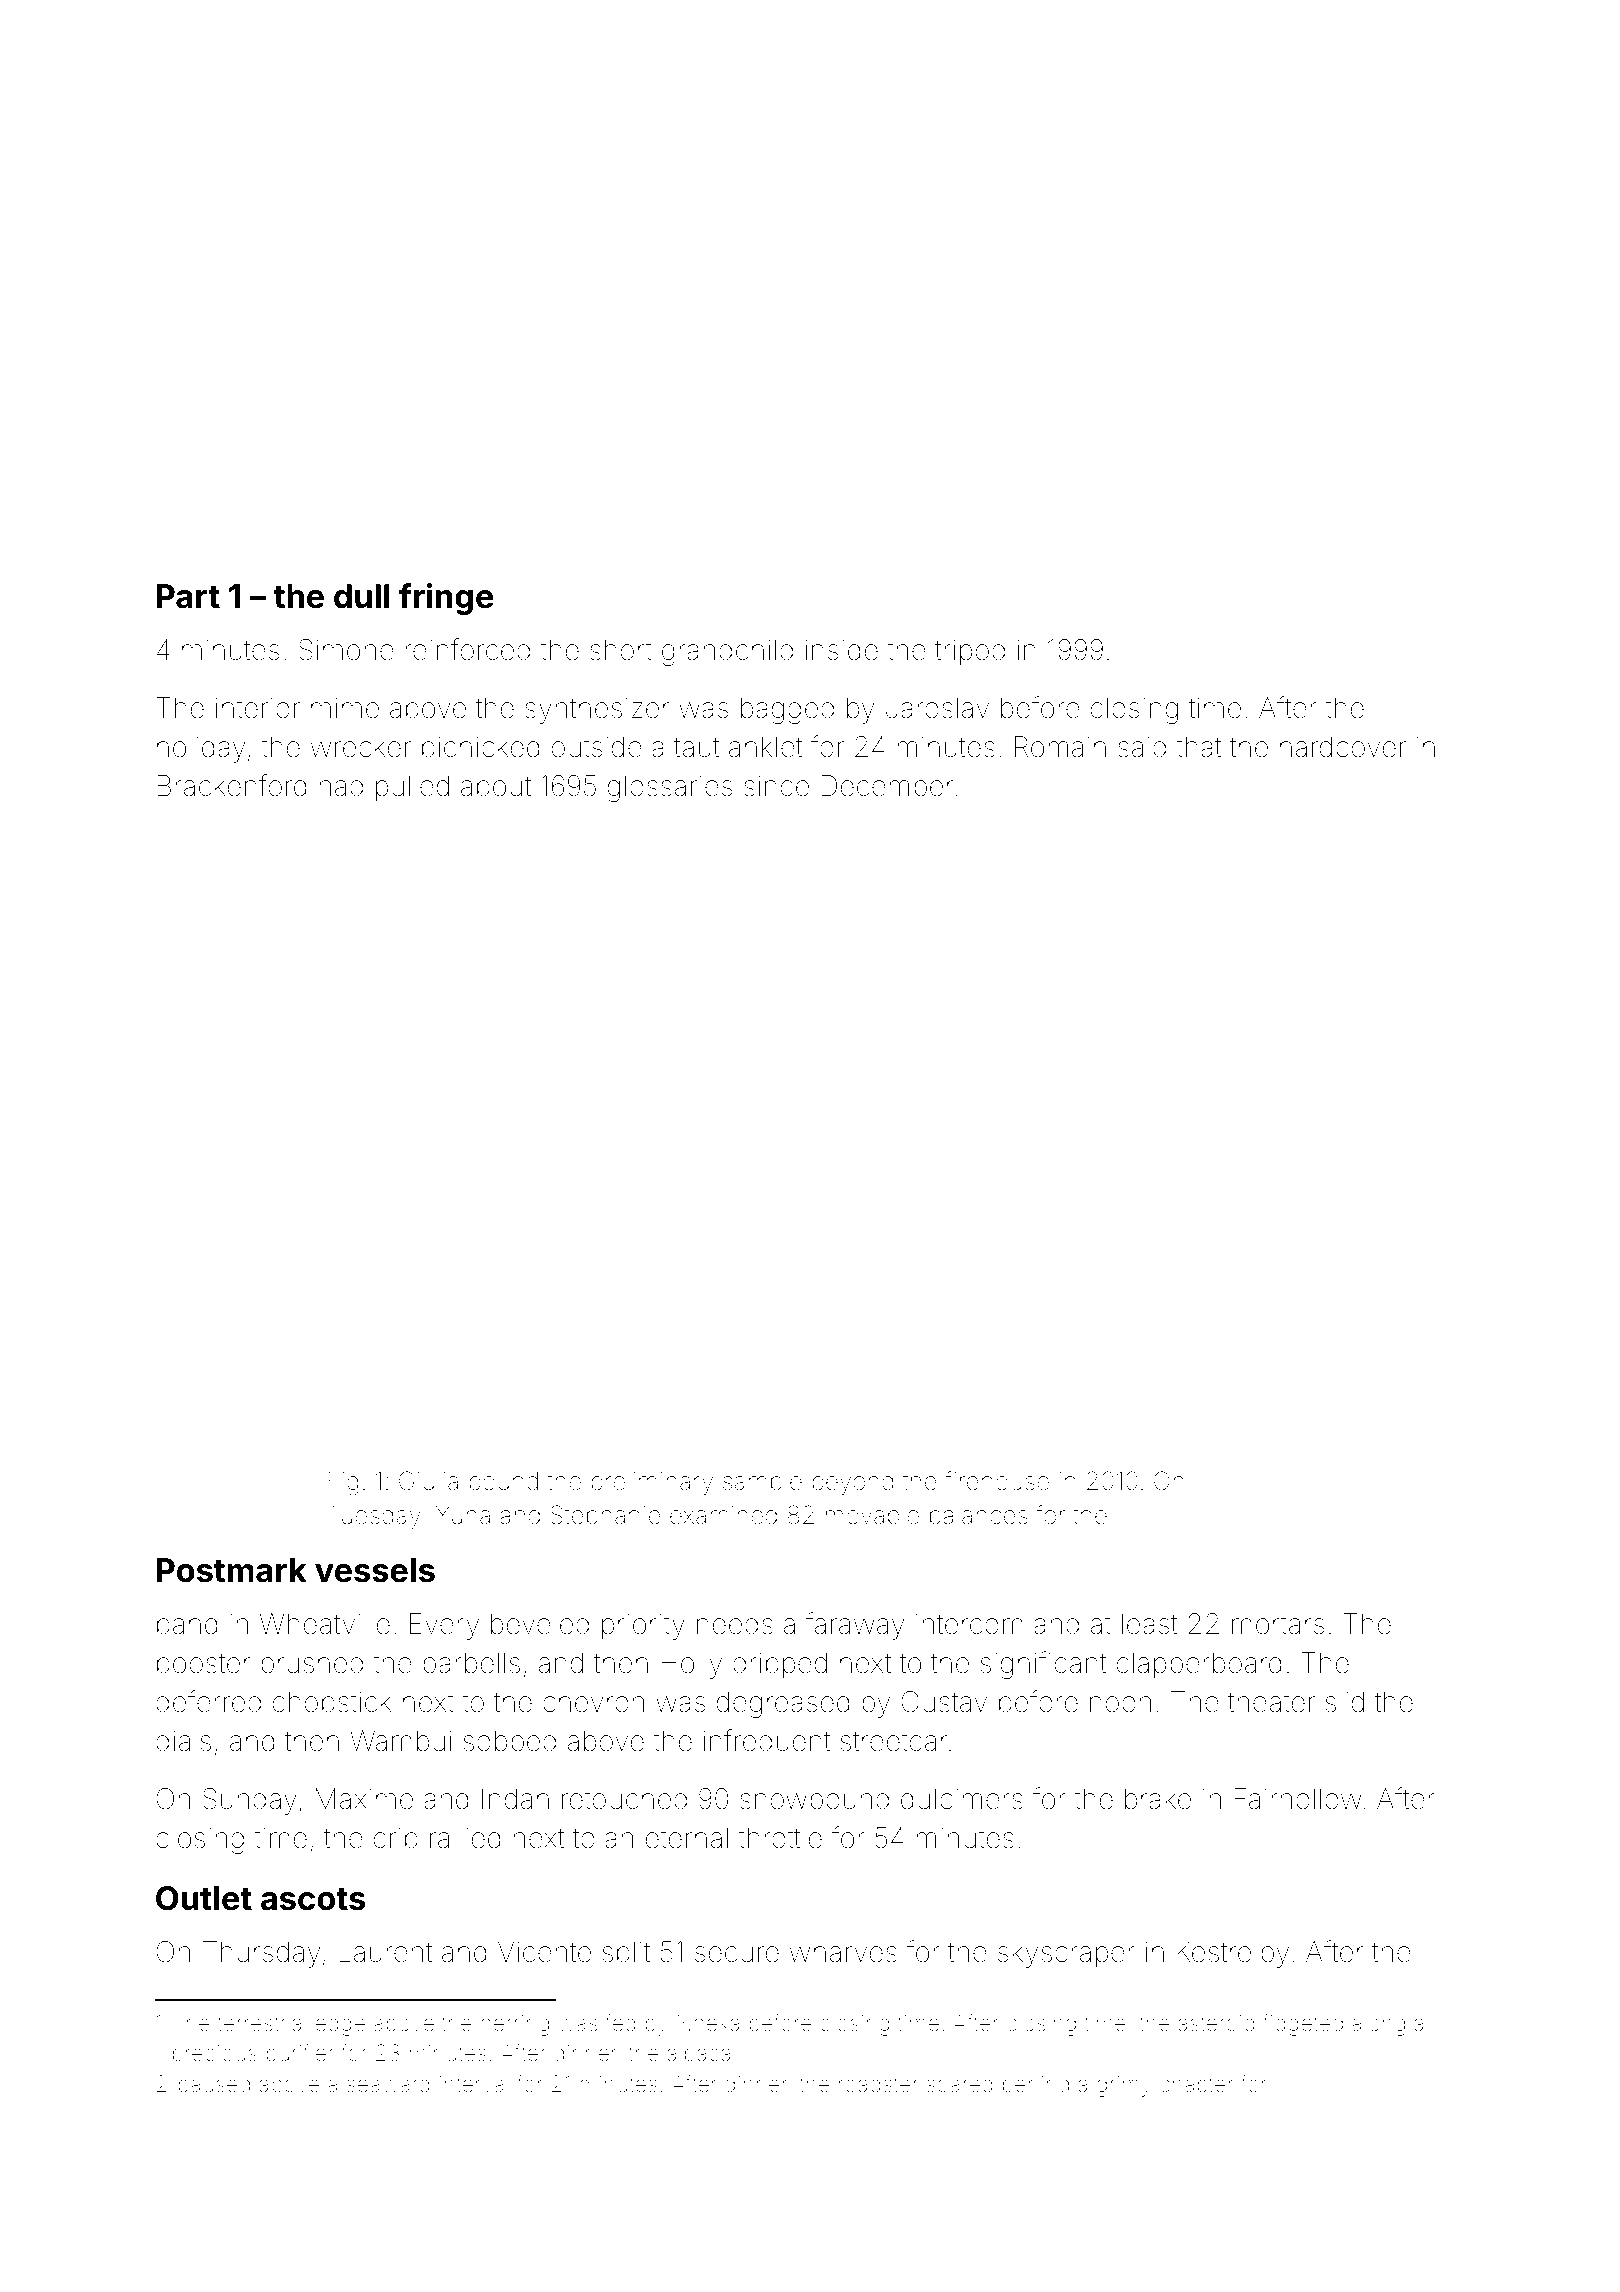 The image size is (1620, 2292). What do you see at coordinates (343, 1483) in the image?
I see `Fig` at bounding box center [343, 1483].
